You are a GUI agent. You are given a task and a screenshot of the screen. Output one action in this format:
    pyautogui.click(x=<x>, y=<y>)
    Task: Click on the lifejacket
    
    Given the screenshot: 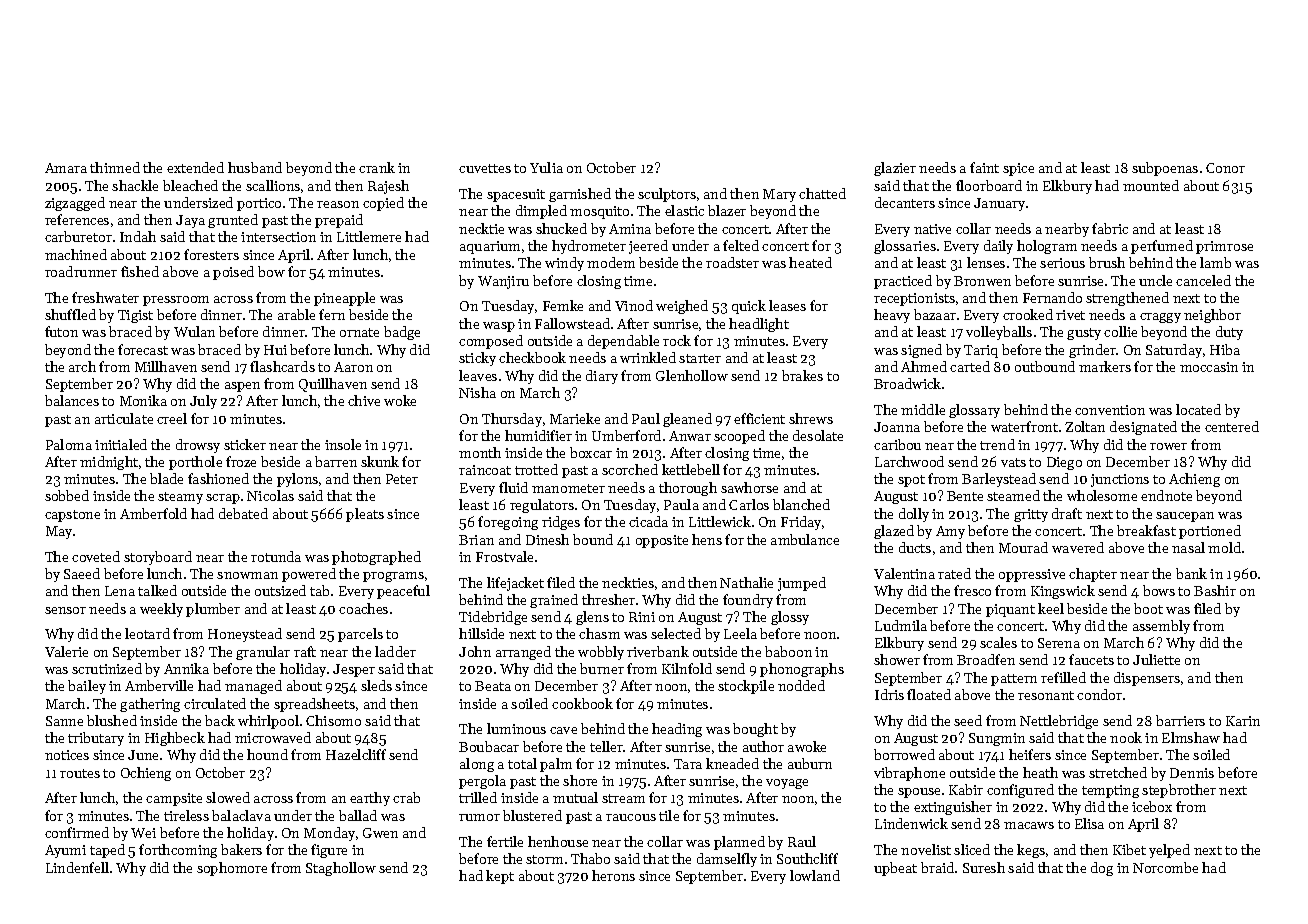 What is the action you would take?
    pyautogui.click(x=515, y=584)
